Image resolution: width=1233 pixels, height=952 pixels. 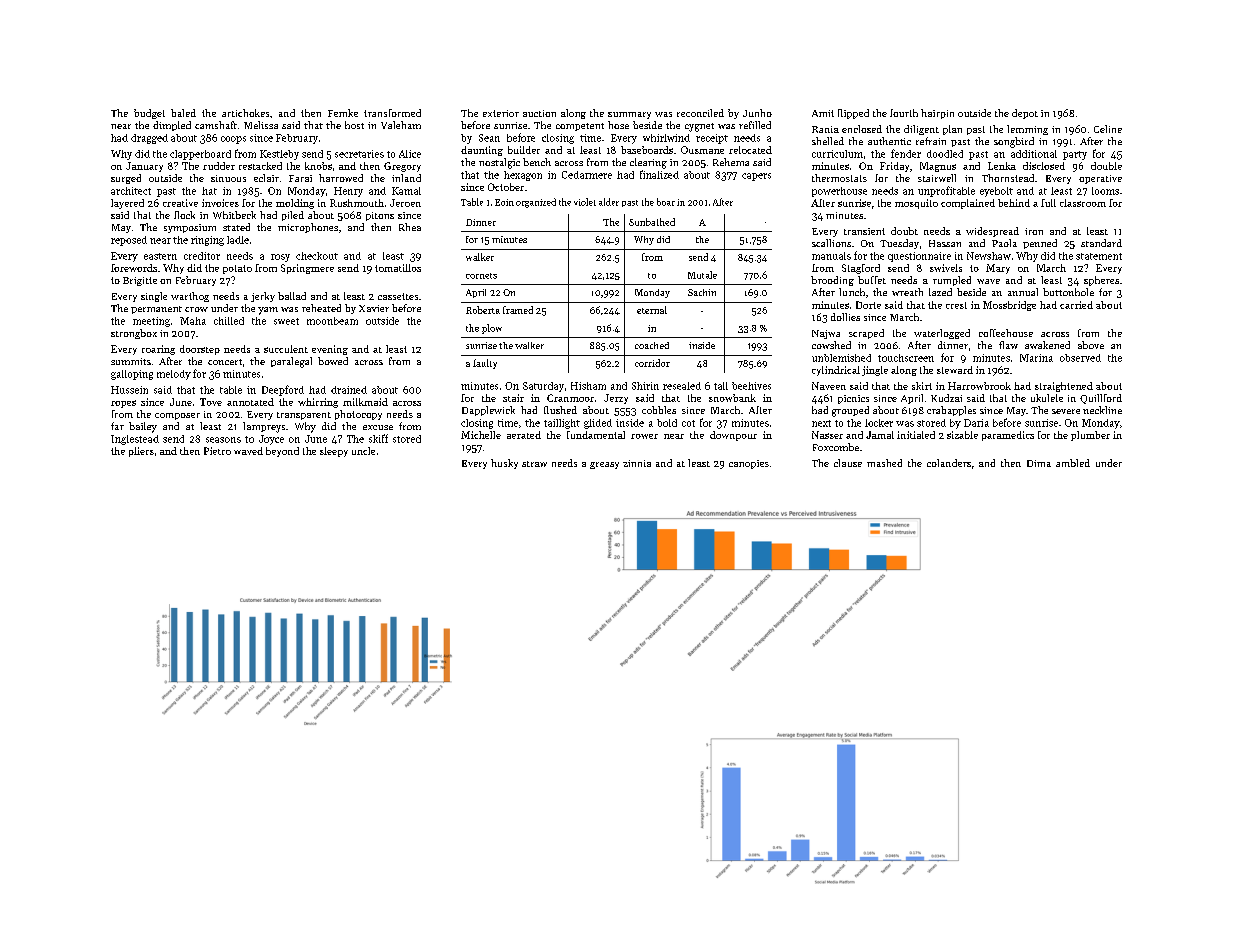 What do you see at coordinates (848, 463) in the document?
I see `clause` at bounding box center [848, 463].
